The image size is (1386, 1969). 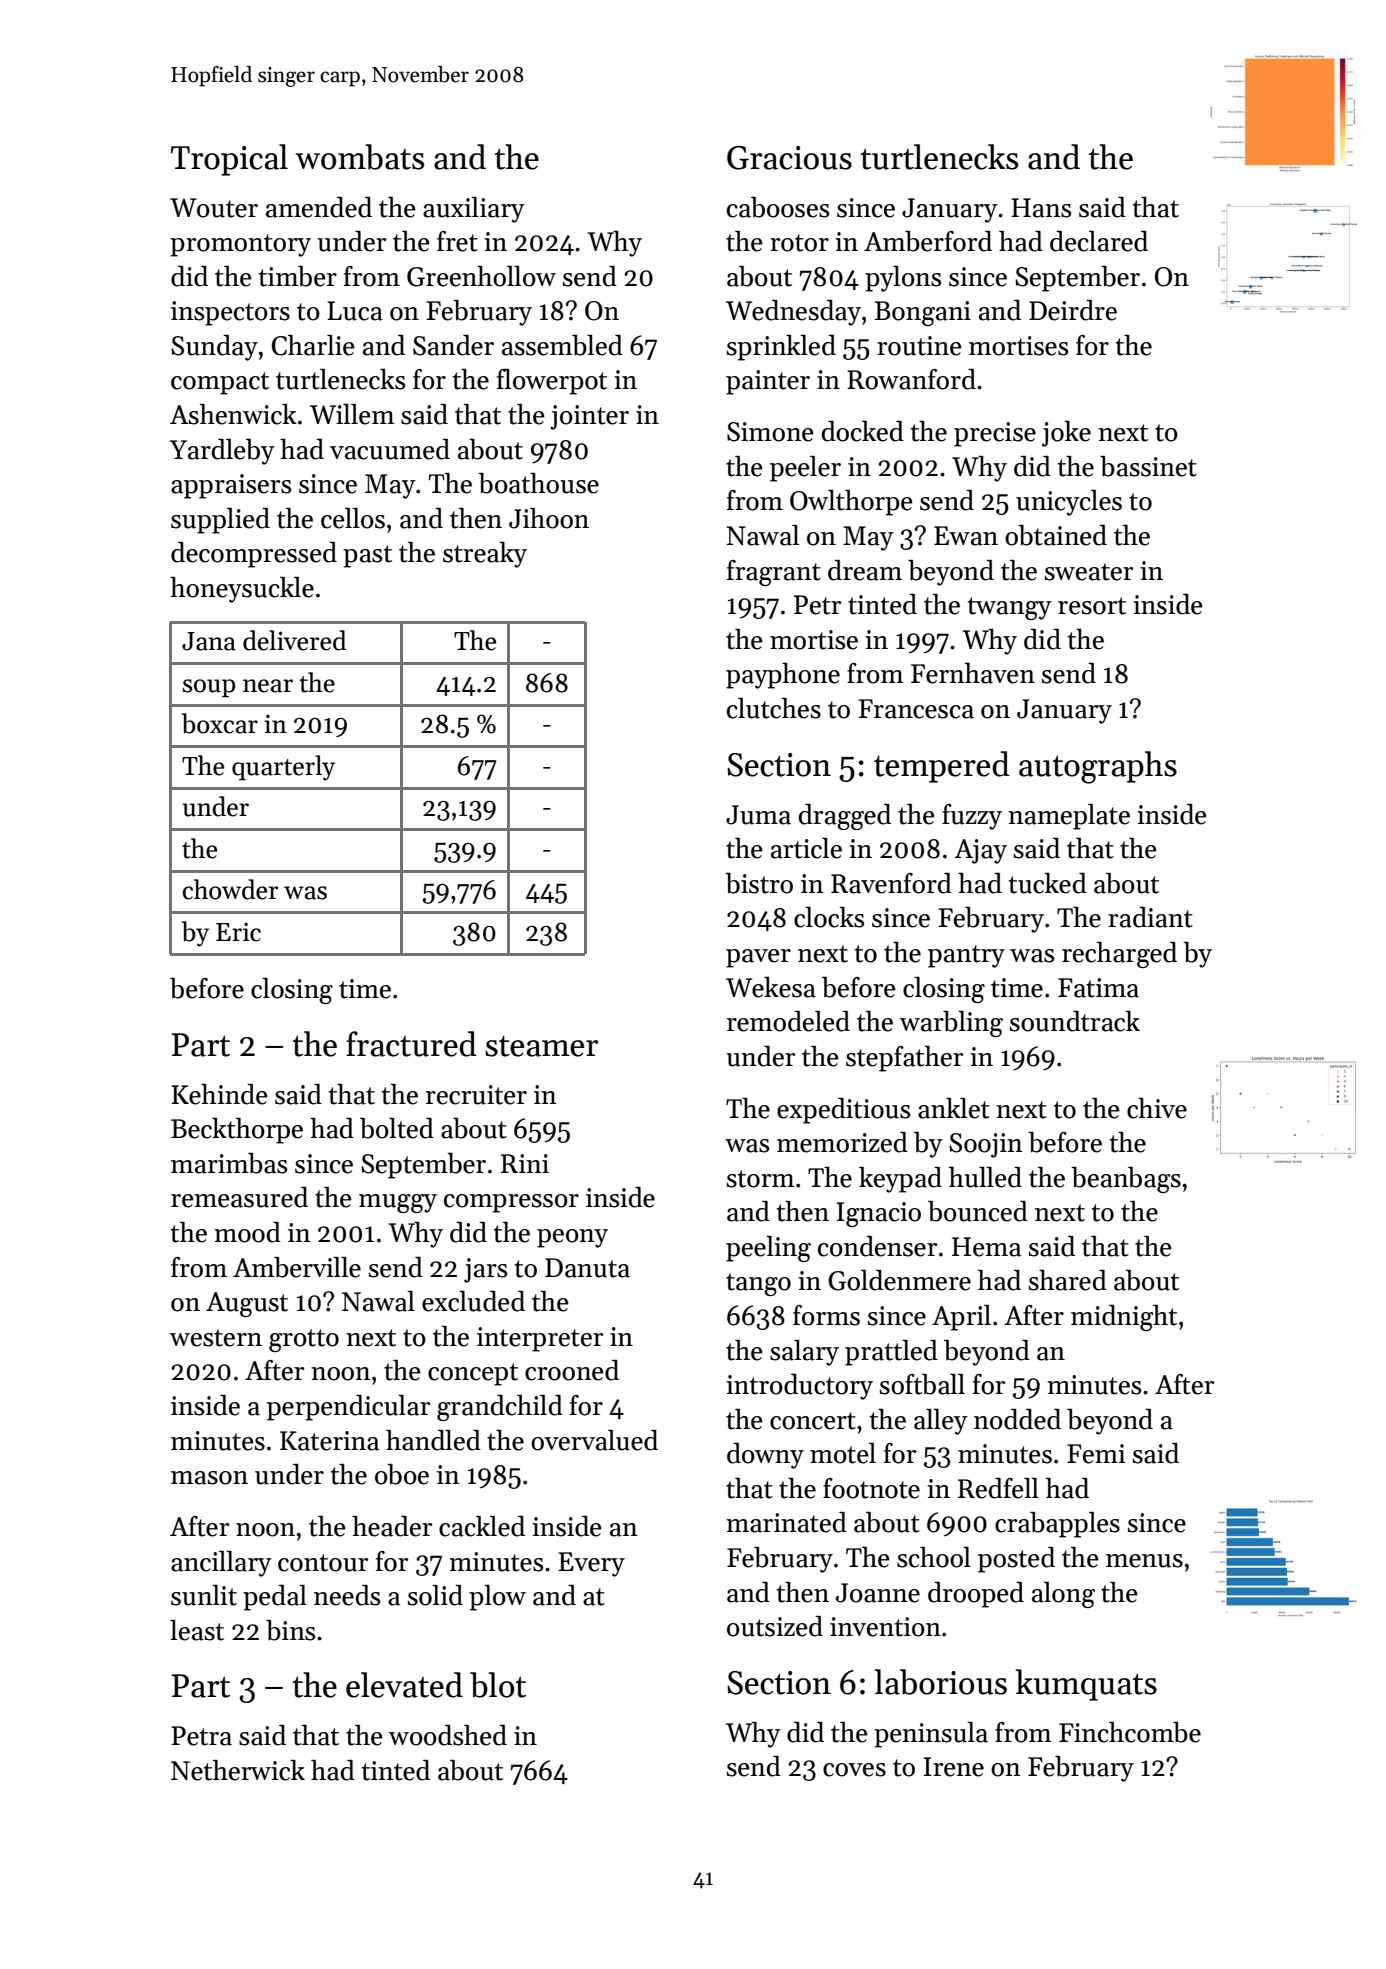 I want to click on woodshed, so click(x=448, y=1735).
